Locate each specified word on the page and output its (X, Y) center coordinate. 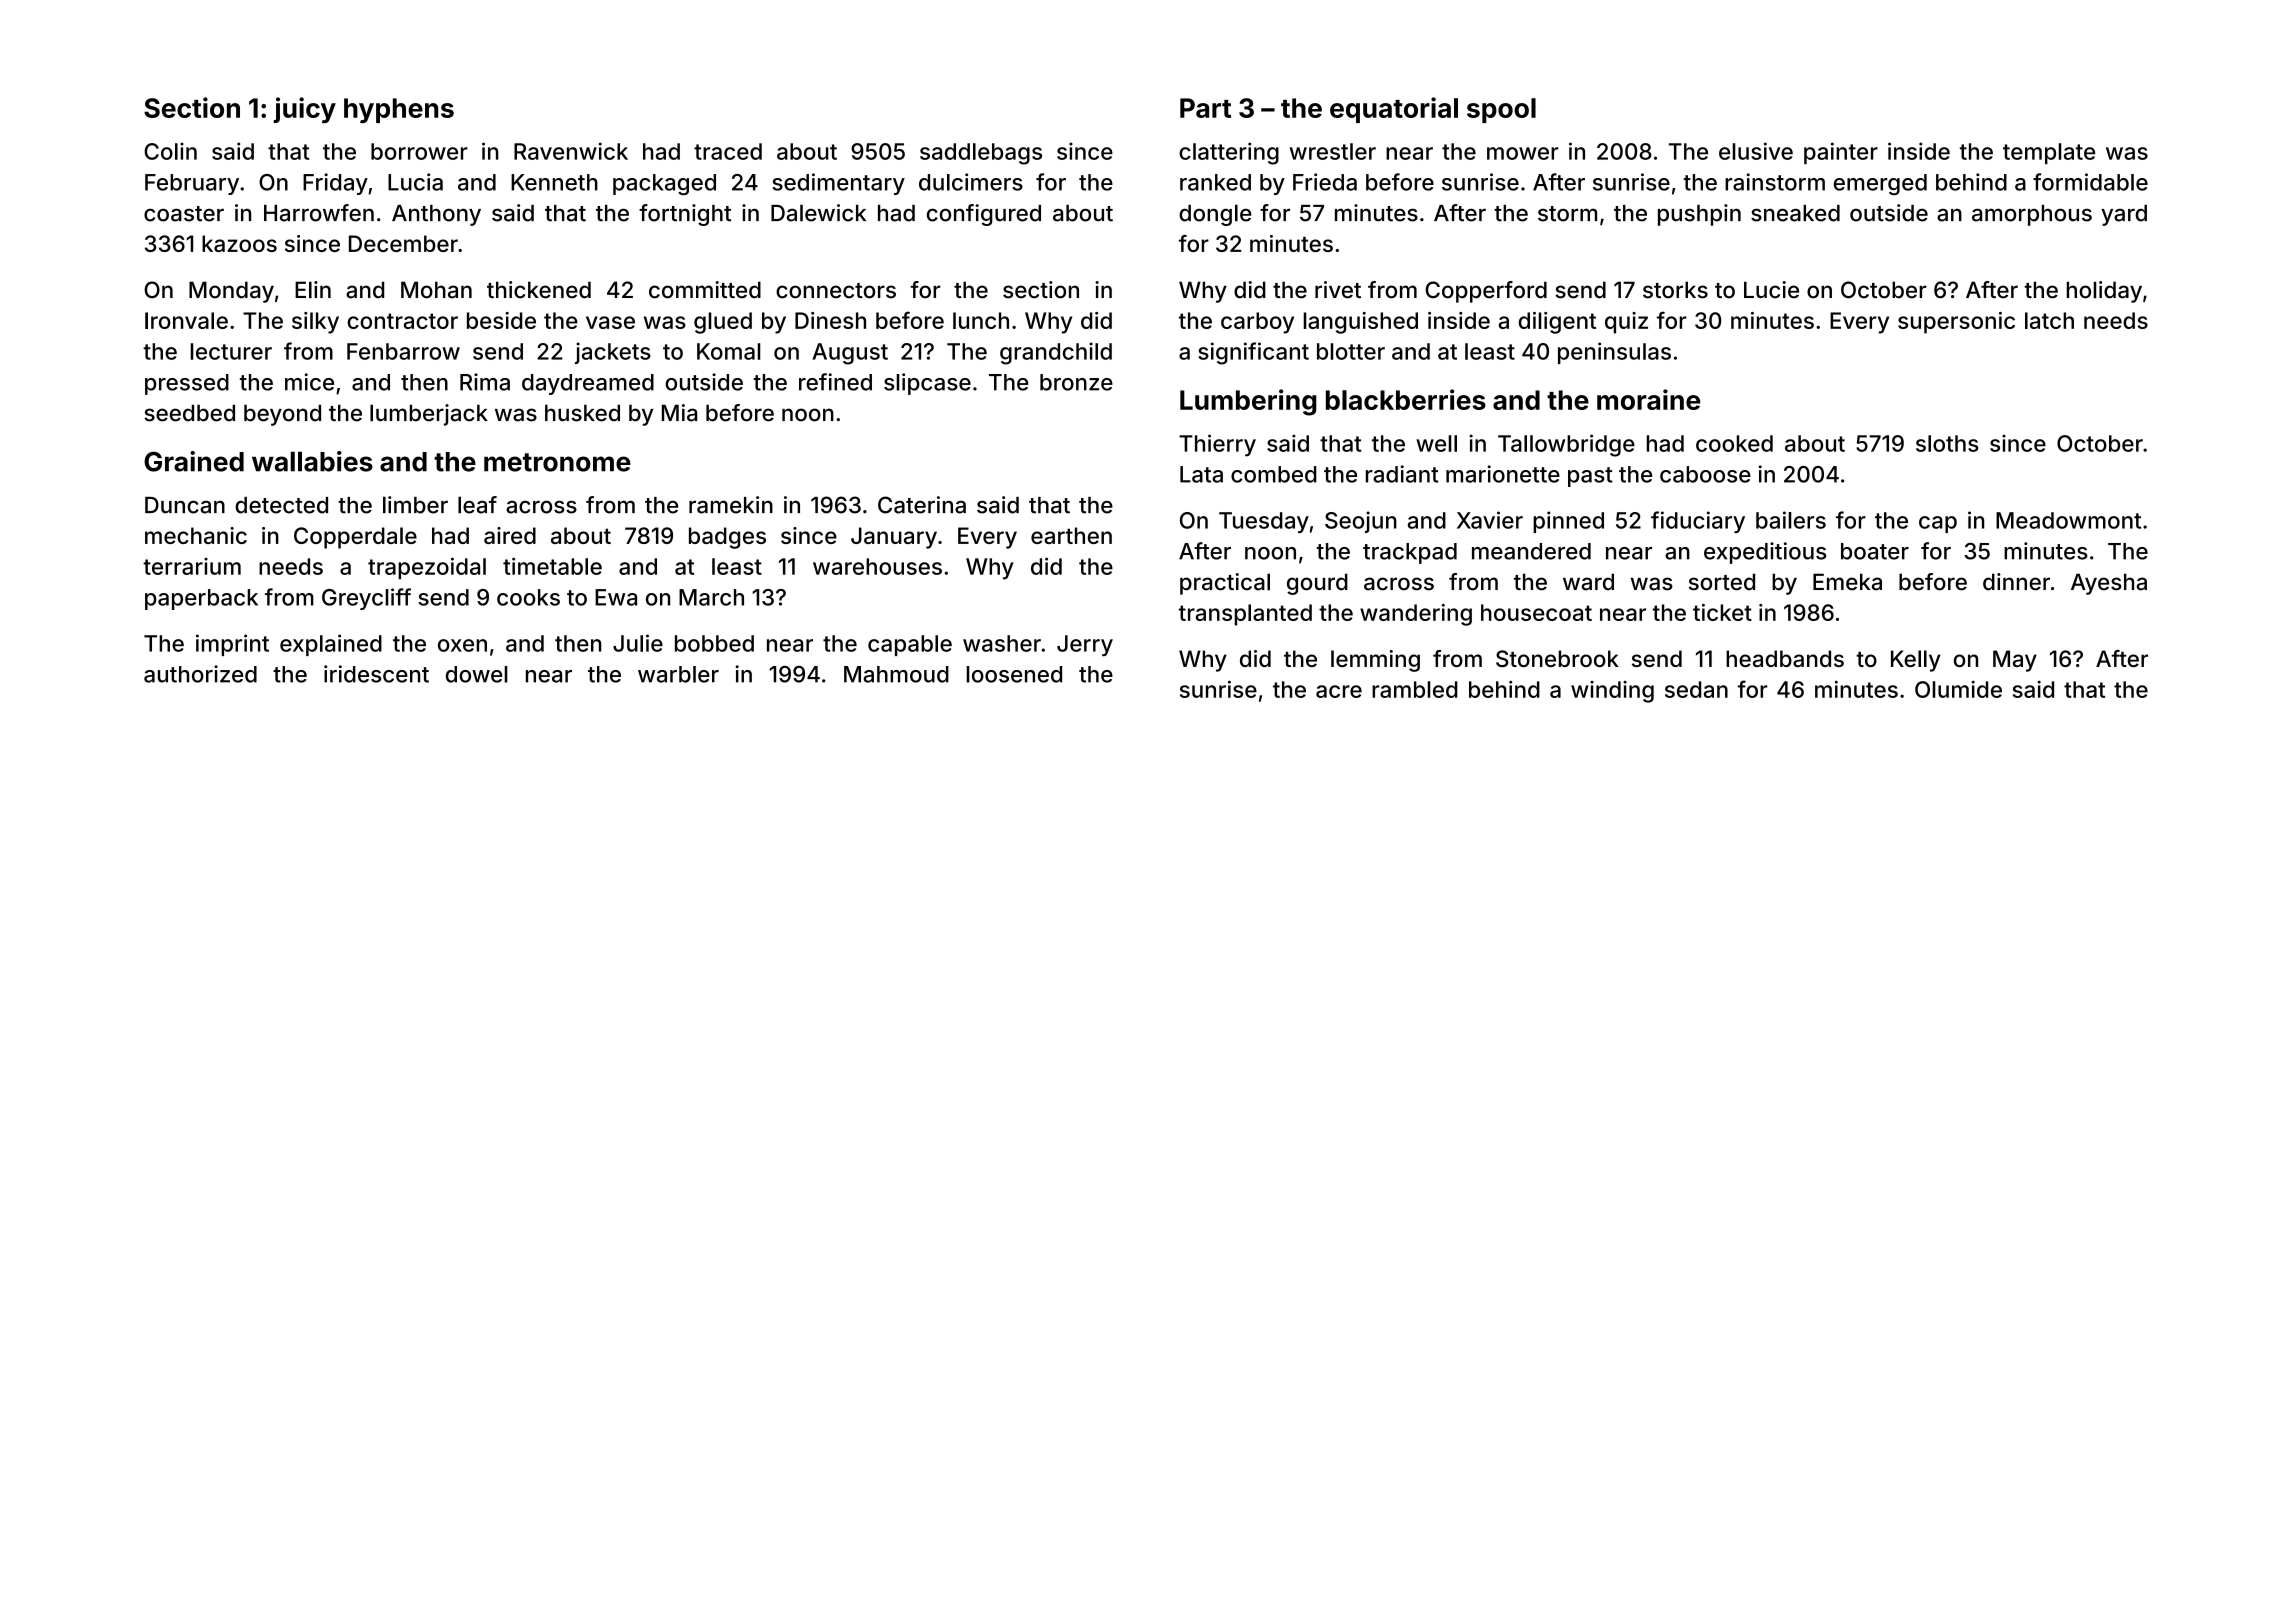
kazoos (239, 243)
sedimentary (838, 184)
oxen (462, 645)
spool (1501, 110)
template (2049, 153)
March (711, 597)
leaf (477, 505)
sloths (1947, 443)
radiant (1402, 474)
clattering (1229, 153)
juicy (305, 110)
